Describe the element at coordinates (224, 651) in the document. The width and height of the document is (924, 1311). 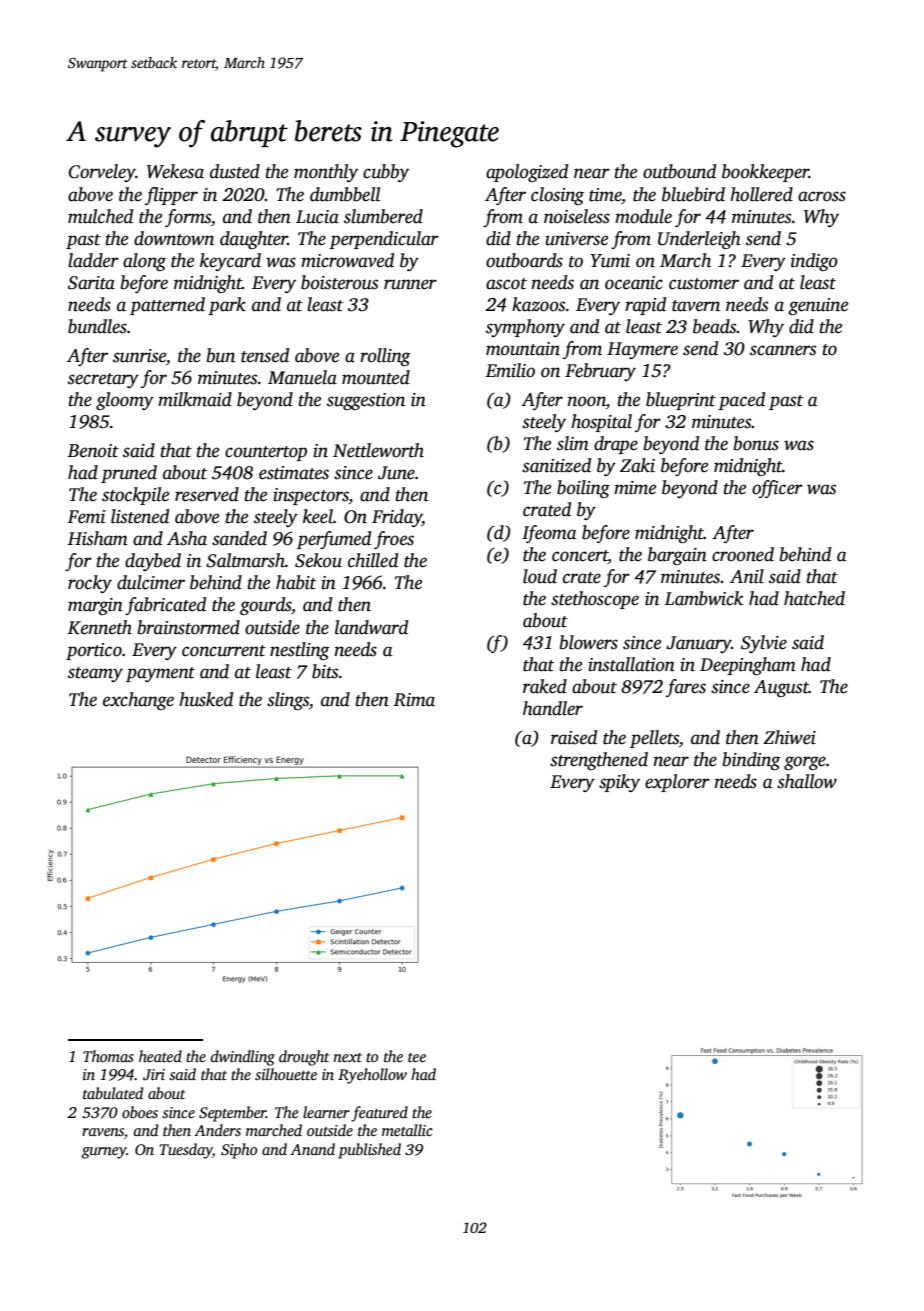
I see `concurrent` at that location.
